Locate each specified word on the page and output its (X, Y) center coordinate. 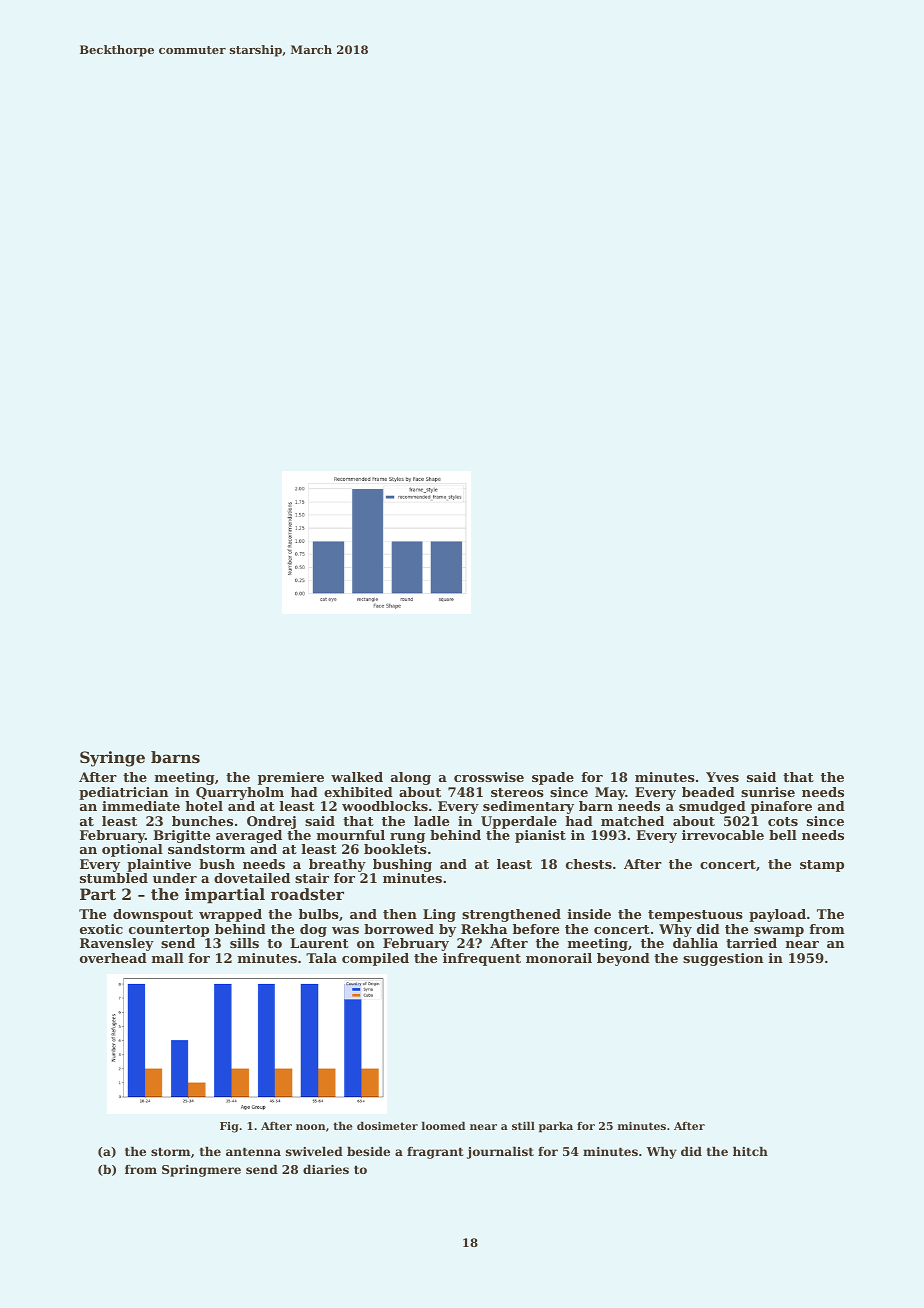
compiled (375, 959)
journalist (500, 1153)
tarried (751, 943)
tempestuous (695, 916)
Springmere (201, 1171)
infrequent (482, 959)
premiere (291, 778)
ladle (431, 821)
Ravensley (117, 944)
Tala (321, 958)
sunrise (768, 792)
